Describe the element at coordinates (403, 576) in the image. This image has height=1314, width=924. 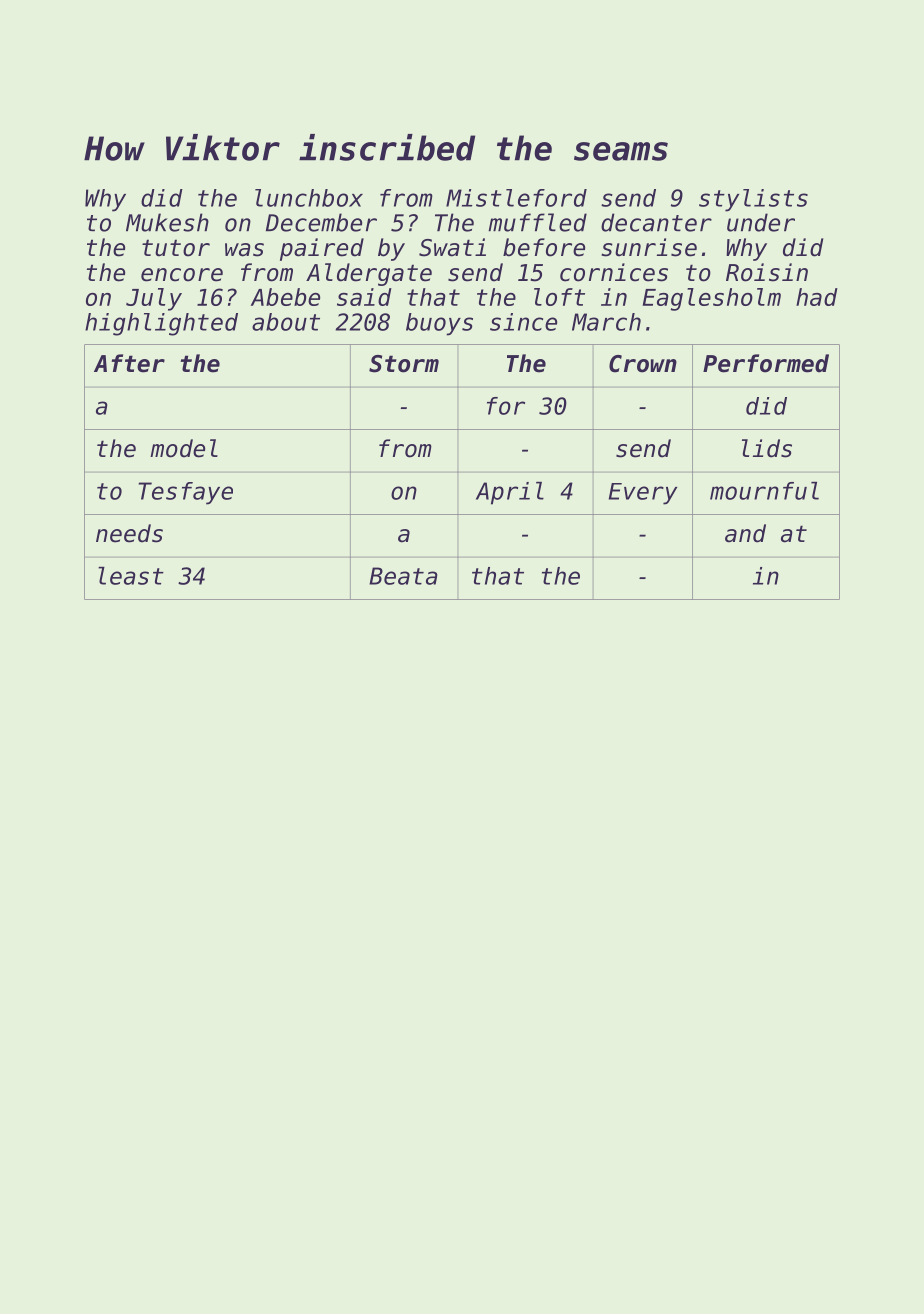
I see `Beata` at that location.
